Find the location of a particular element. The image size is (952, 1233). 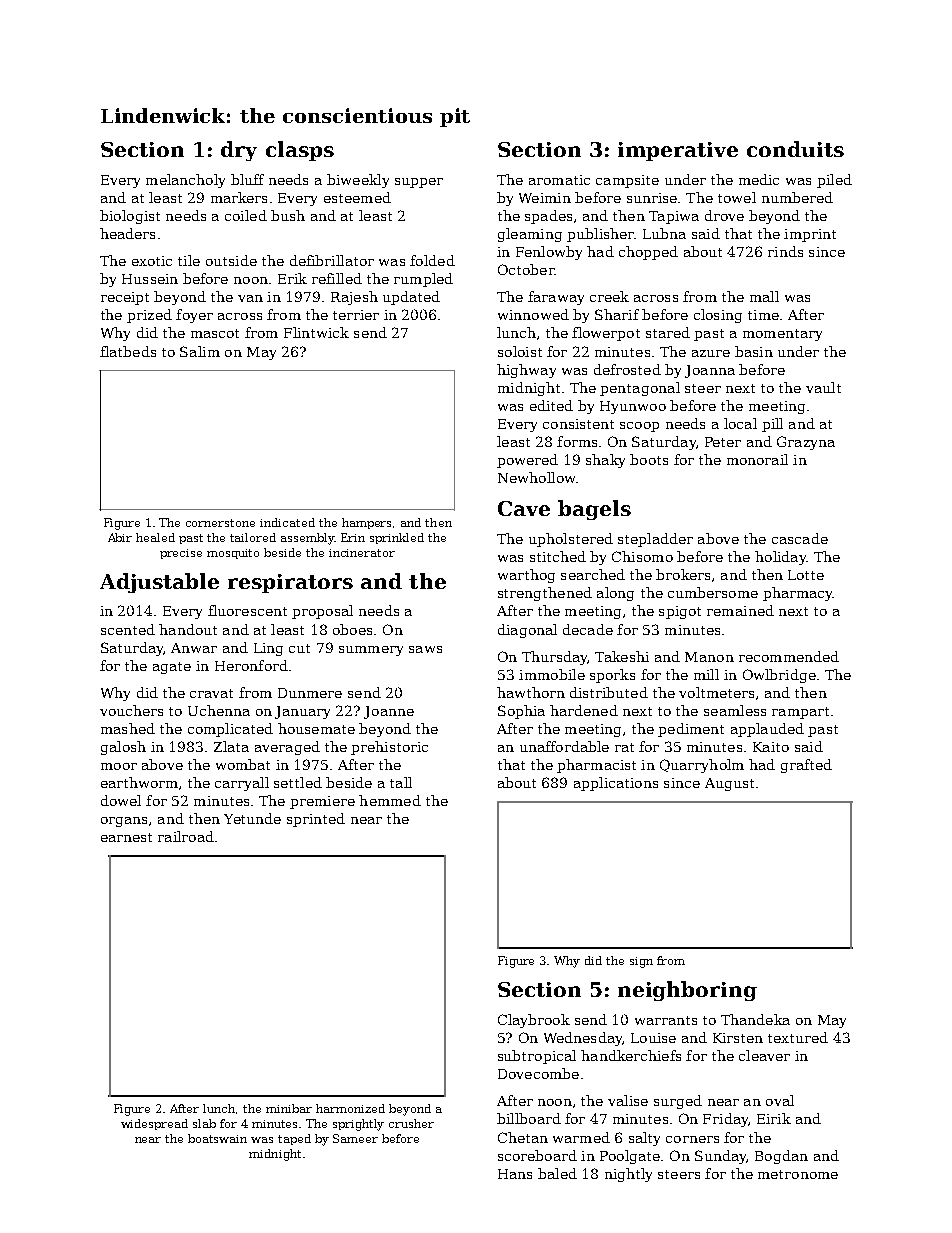

holiday is located at coordinates (780, 558).
